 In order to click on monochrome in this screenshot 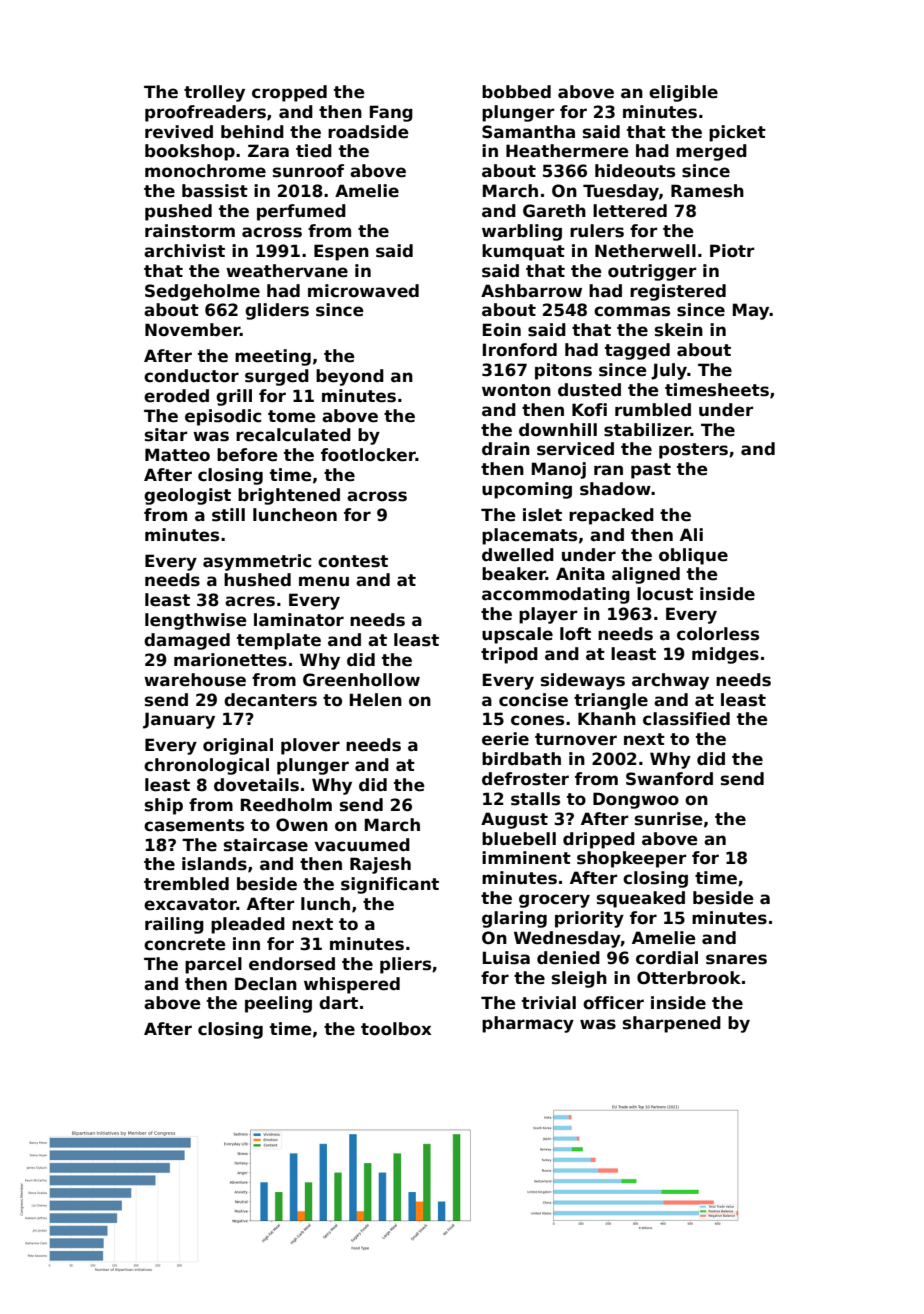, I will do `click(205, 171)`.
